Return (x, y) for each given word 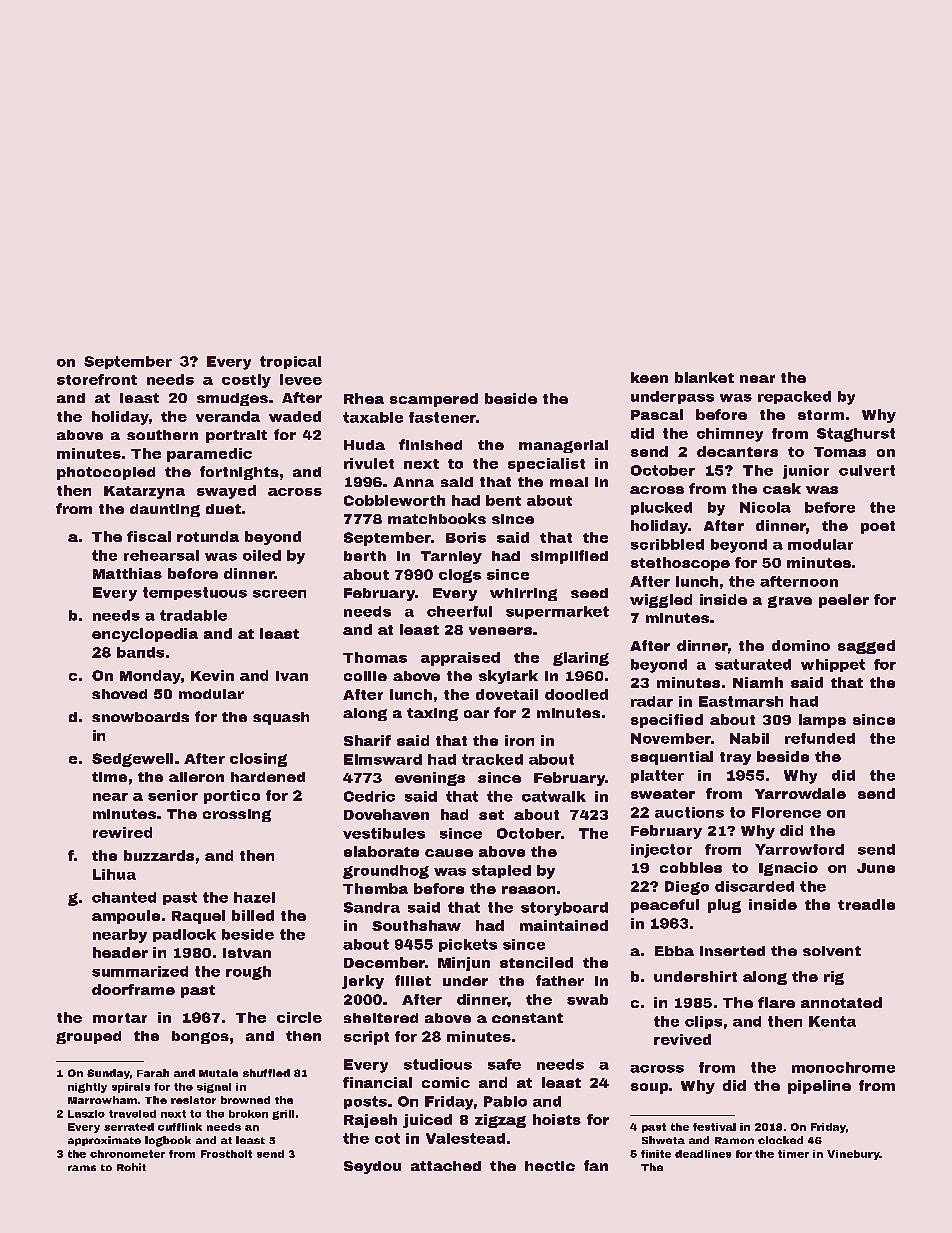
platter (657, 776)
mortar (120, 1018)
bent (503, 500)
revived (682, 1039)
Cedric (369, 796)
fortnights (239, 473)
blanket (704, 377)
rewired (122, 832)
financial (377, 1082)
